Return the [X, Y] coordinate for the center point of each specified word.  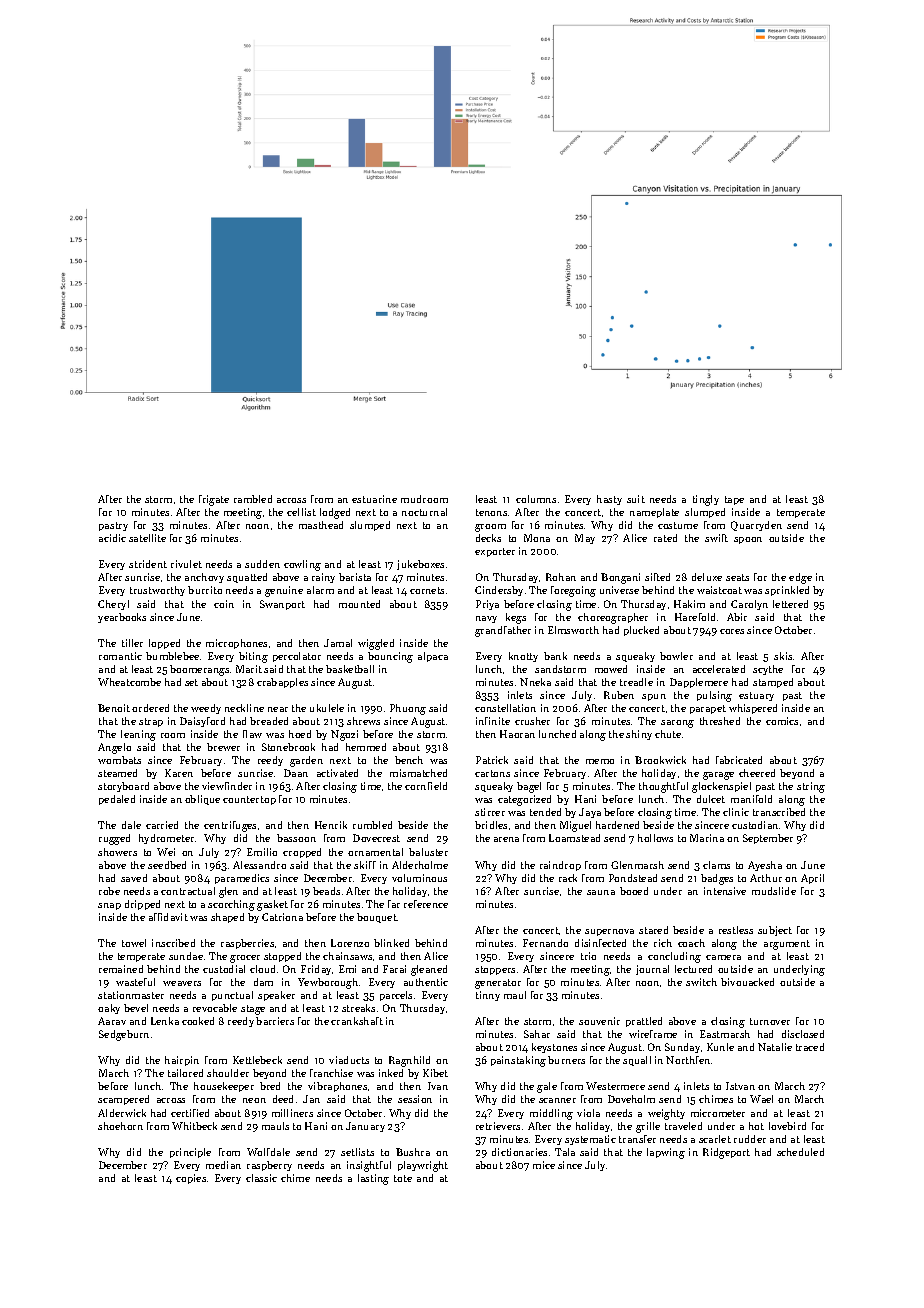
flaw [252, 734]
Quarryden [756, 526]
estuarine [374, 499]
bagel [529, 787]
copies [191, 1179]
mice [544, 1165]
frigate [214, 500]
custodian [755, 825]
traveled [683, 1126]
